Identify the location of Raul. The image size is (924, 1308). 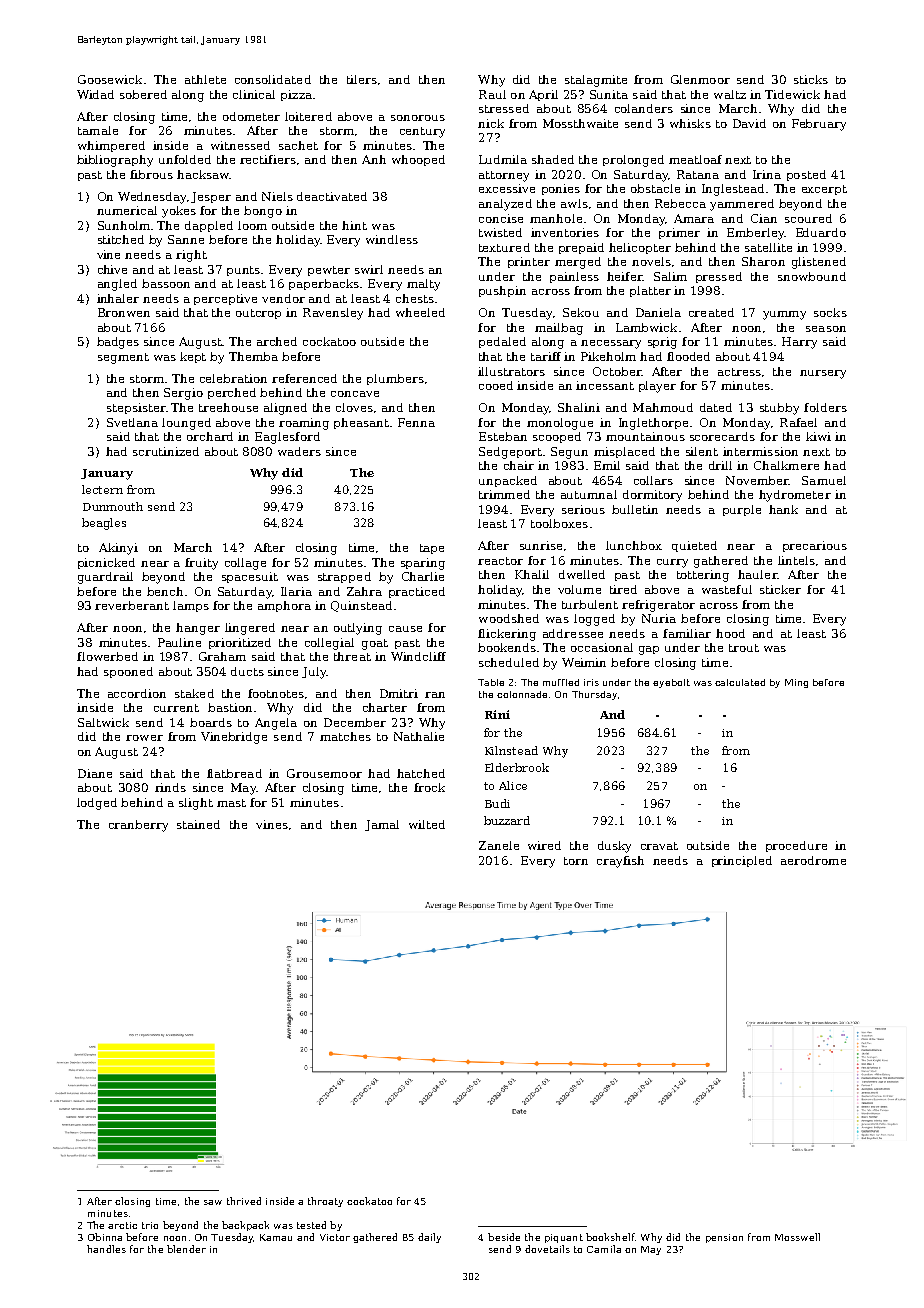
(492, 94).
